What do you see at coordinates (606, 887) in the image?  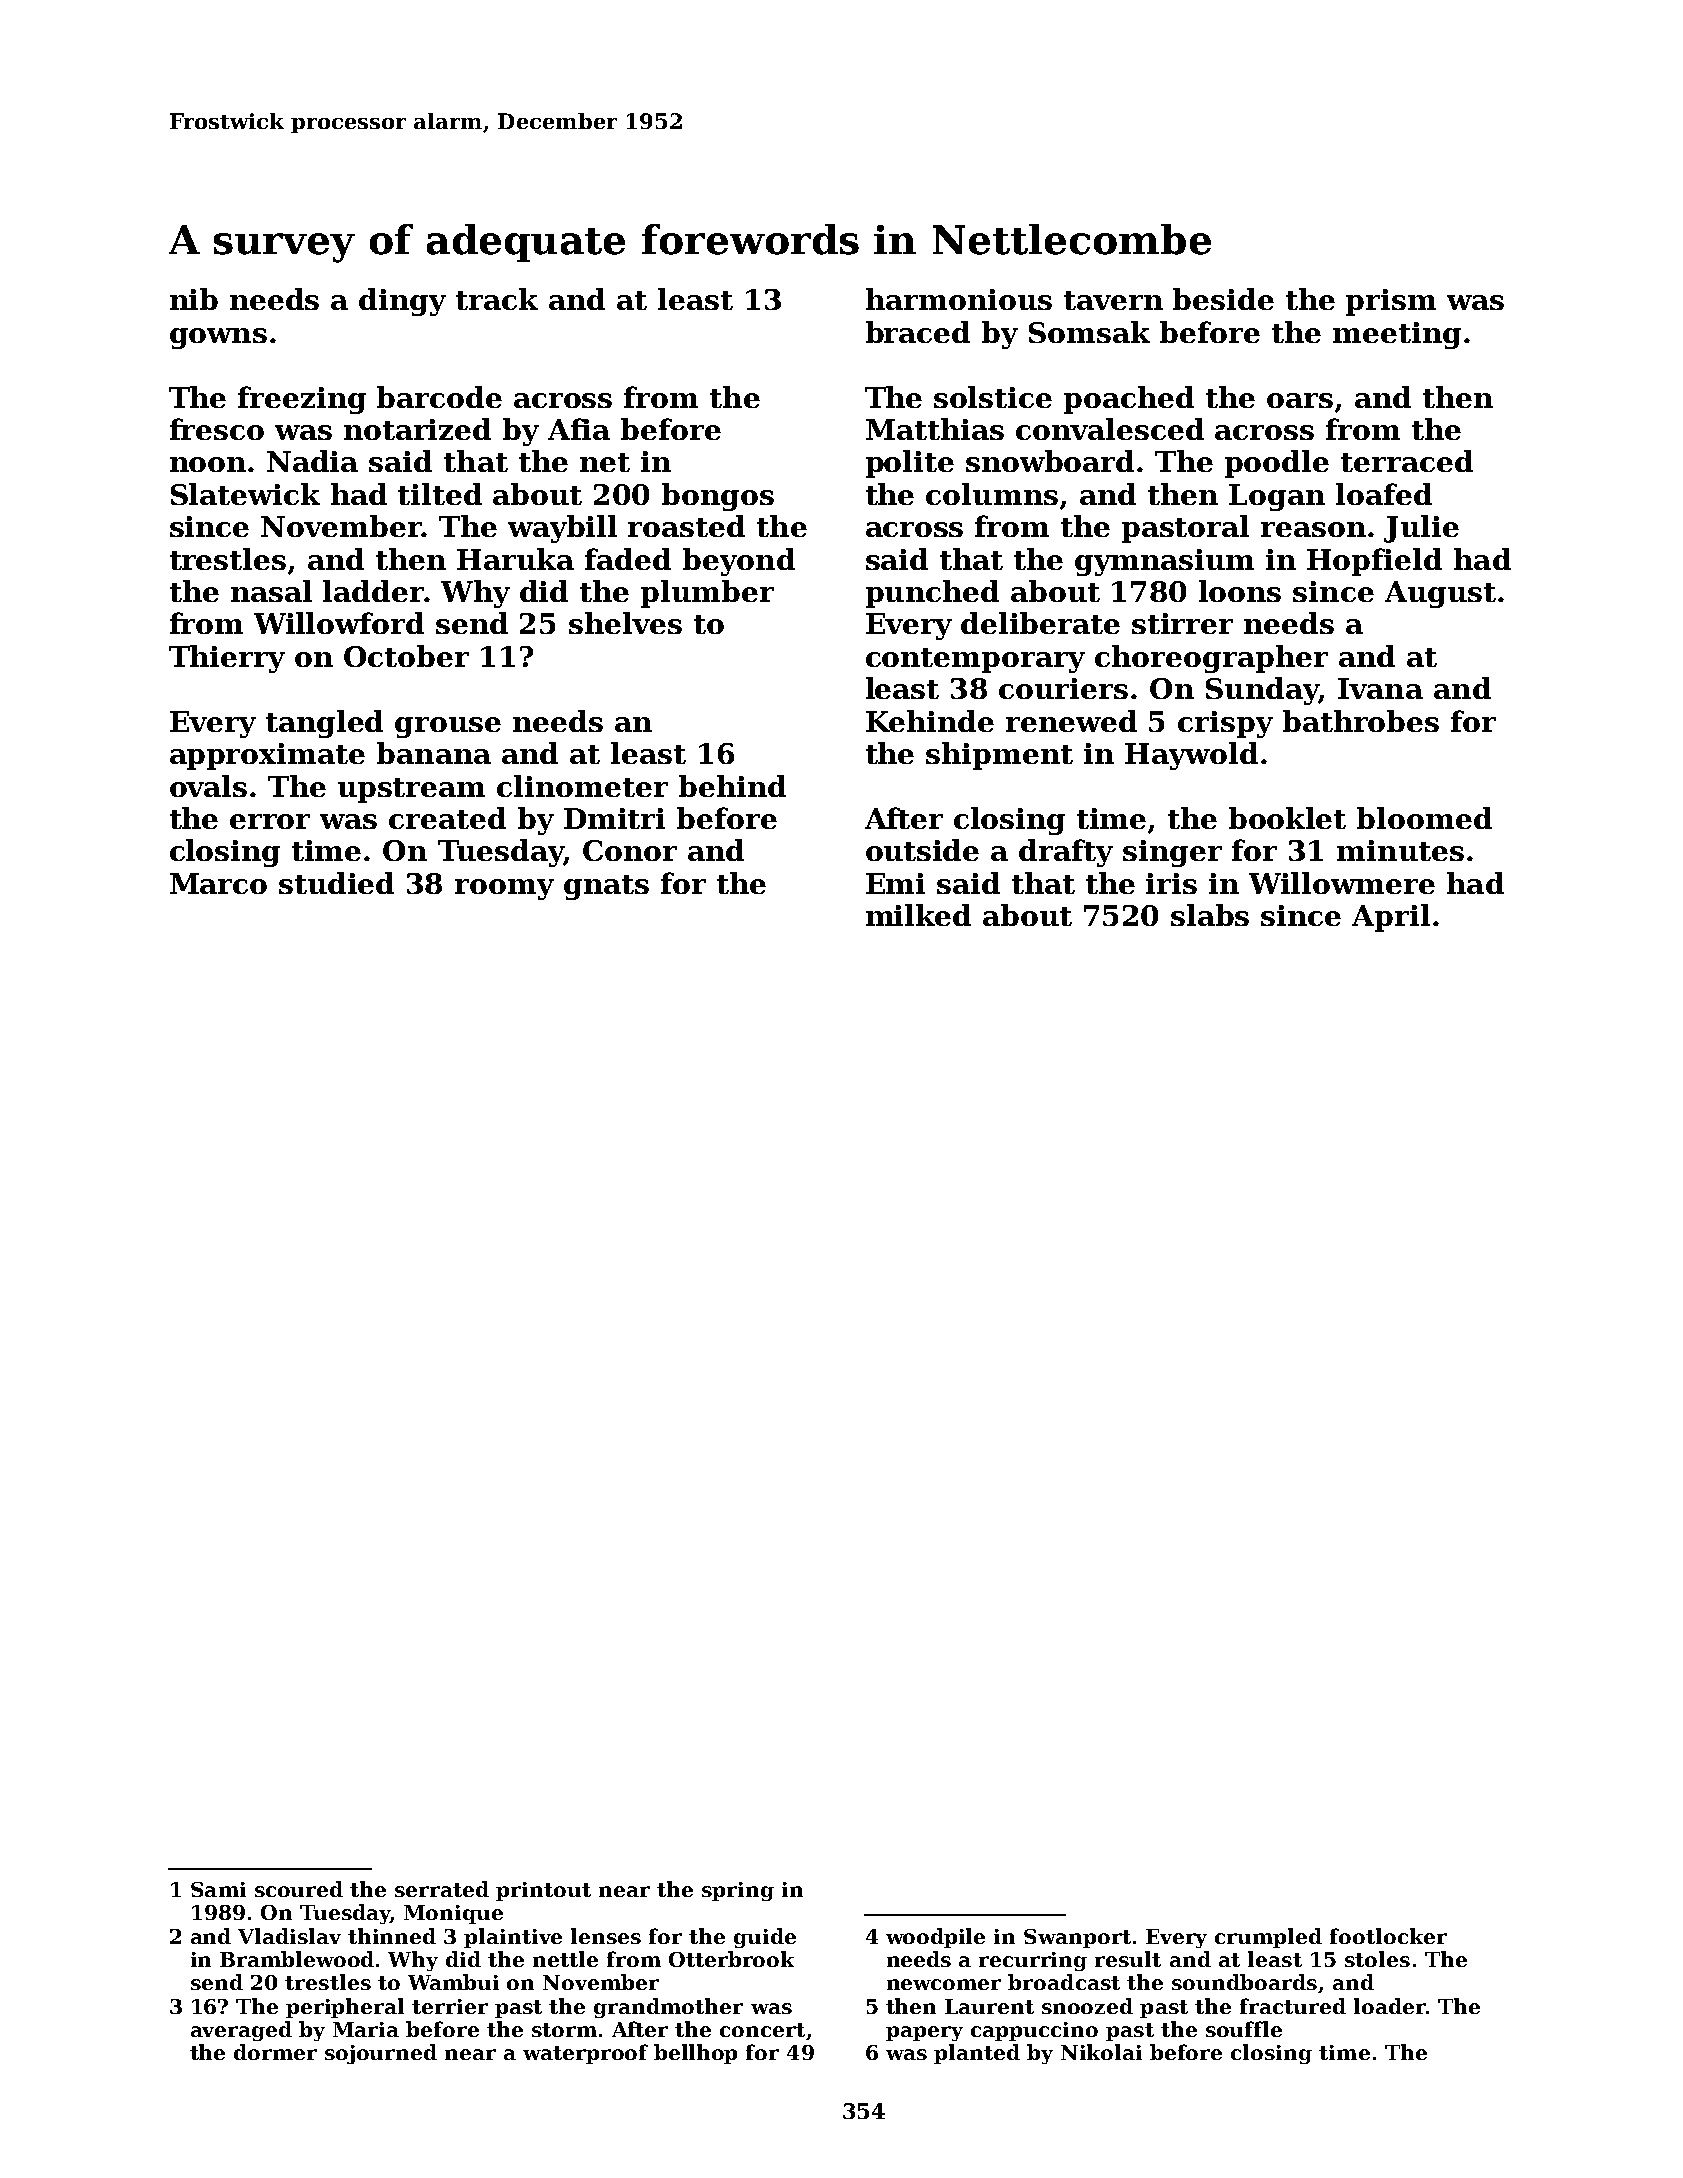 I see `gnats` at bounding box center [606, 887].
